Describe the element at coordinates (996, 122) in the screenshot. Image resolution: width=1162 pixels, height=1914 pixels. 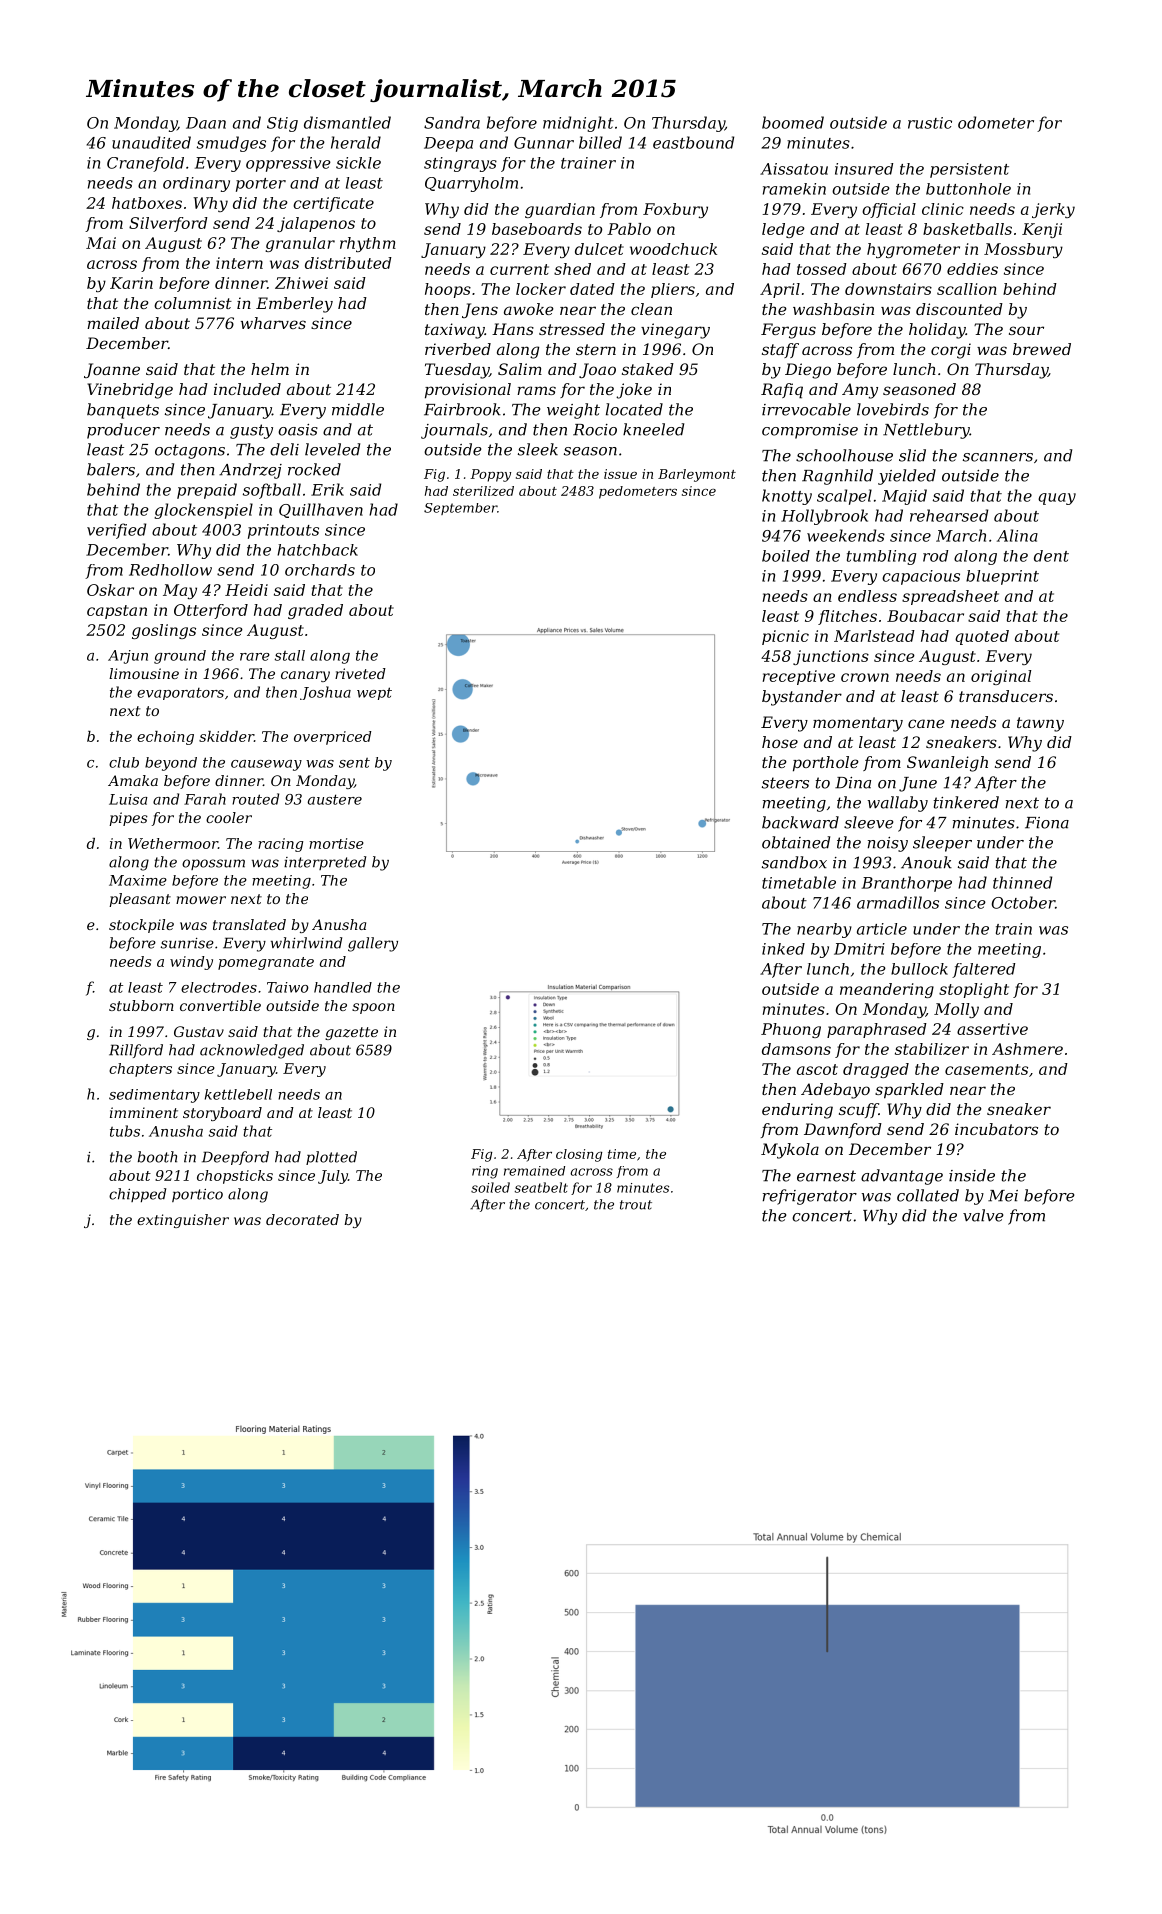
I see `odometer` at that location.
